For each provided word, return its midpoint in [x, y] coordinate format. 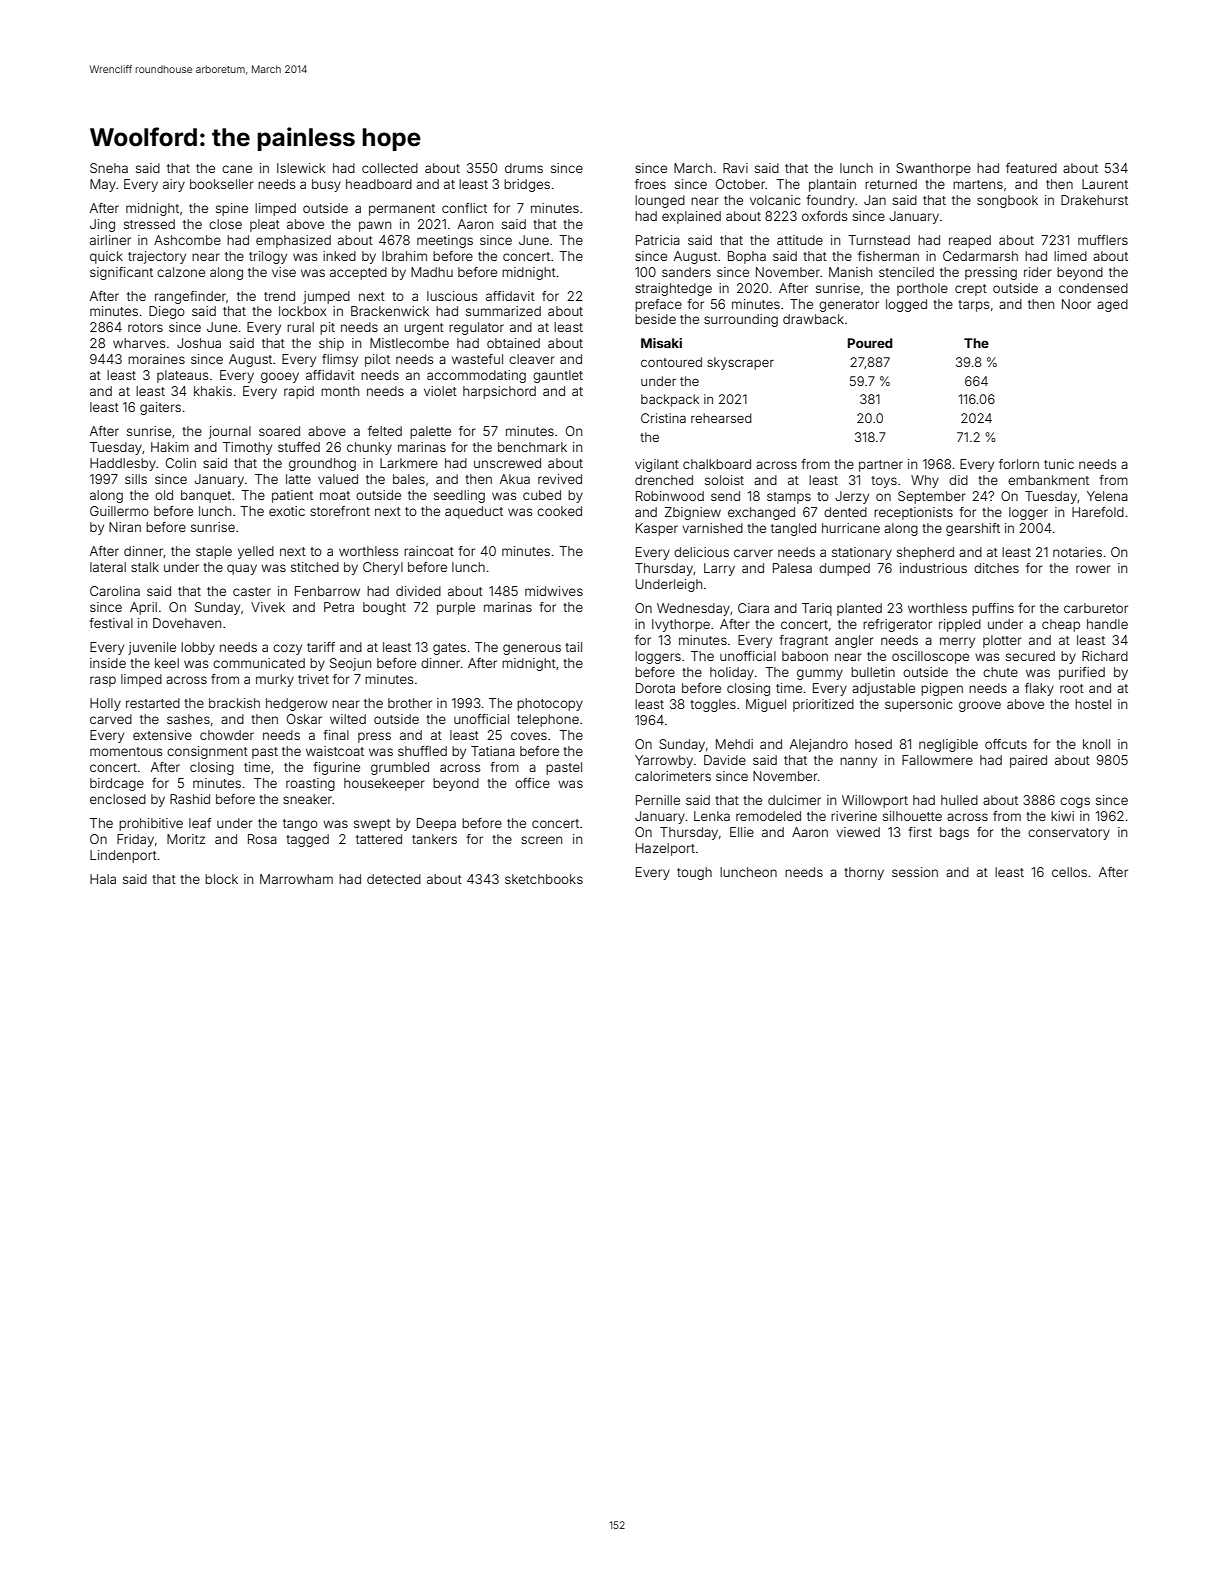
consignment [207, 752]
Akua [515, 479]
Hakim [170, 447]
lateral [108, 567]
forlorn [1019, 464]
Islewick [301, 168]
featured [1031, 168]
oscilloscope [930, 657]
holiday [732, 673]
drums [524, 168]
